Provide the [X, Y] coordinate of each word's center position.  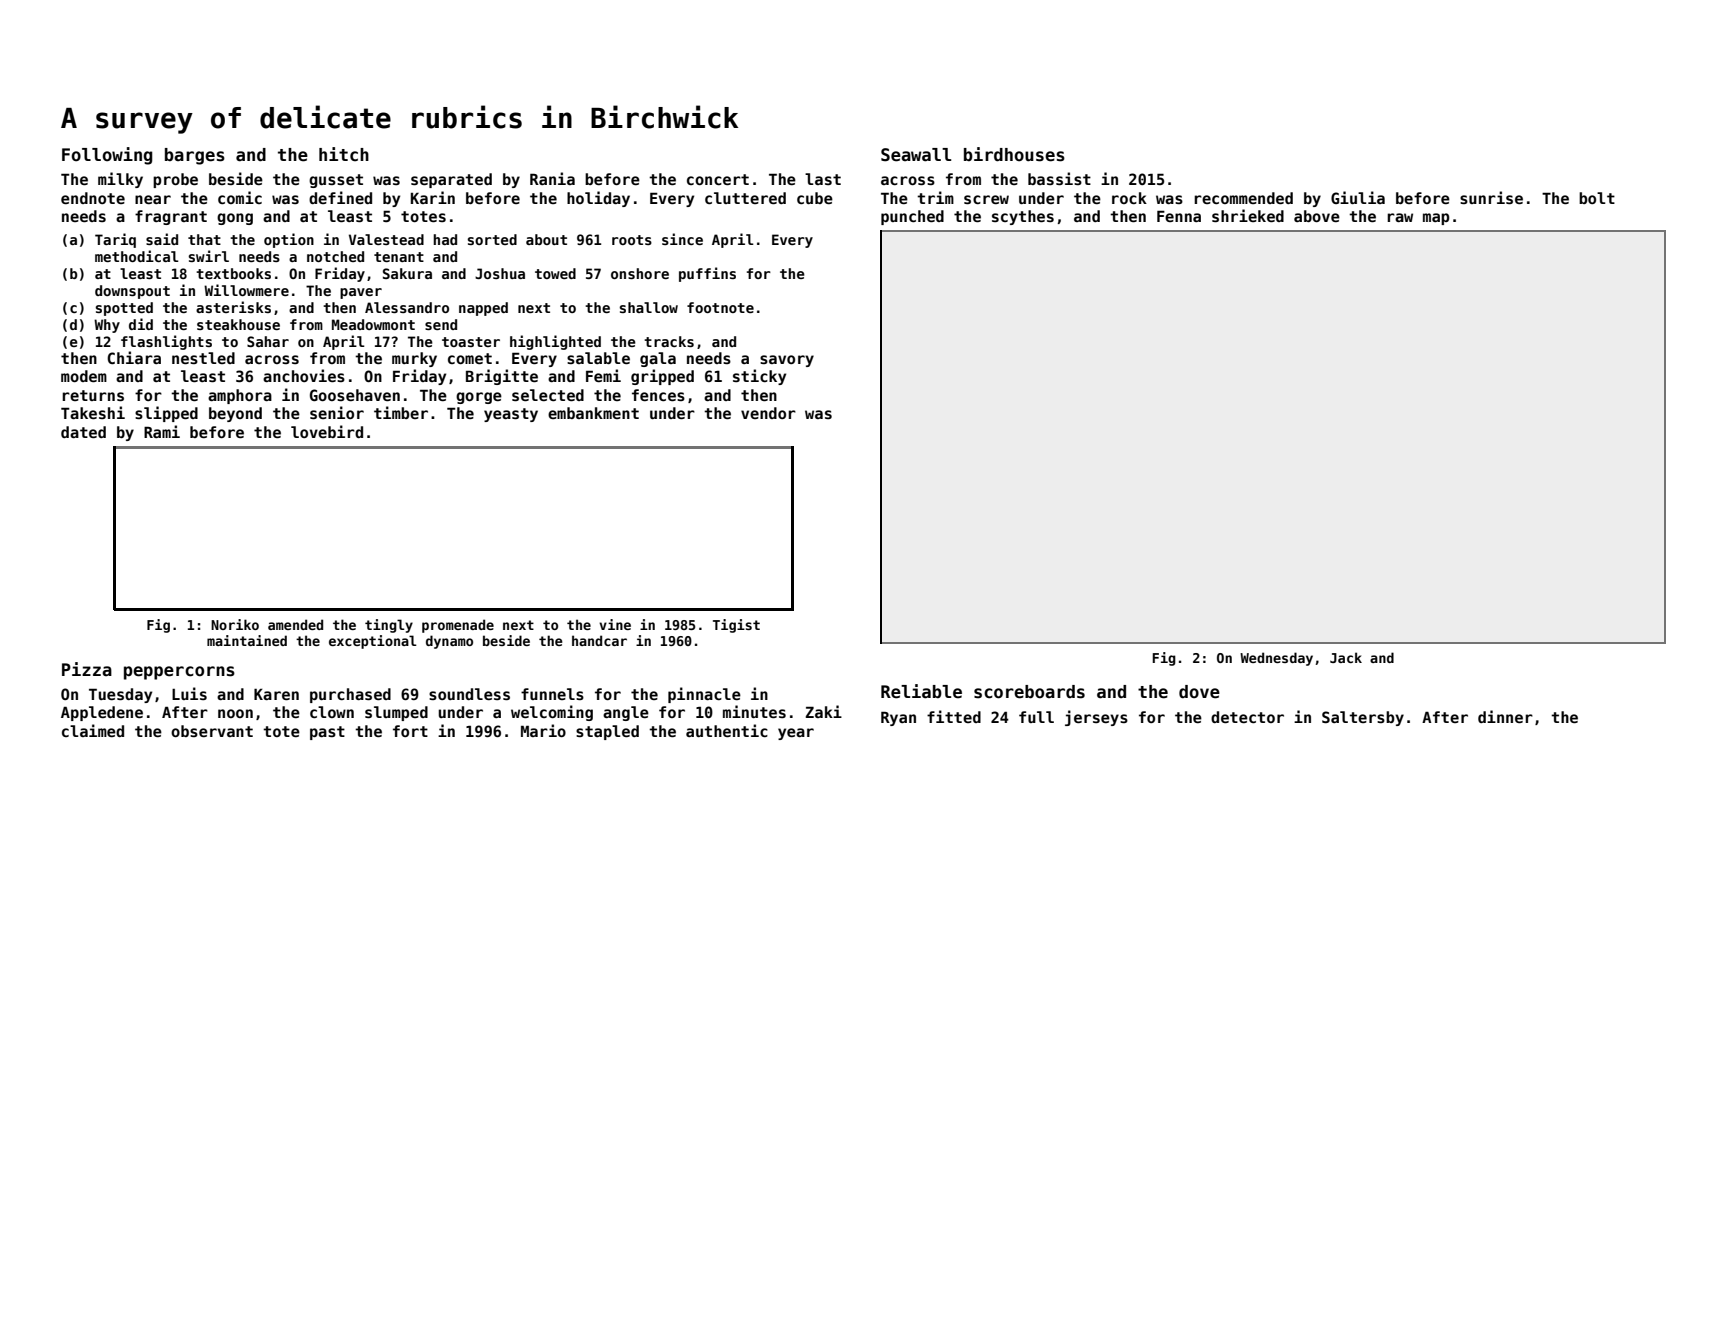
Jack [1346, 657]
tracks [669, 341]
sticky [759, 377]
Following [107, 156]
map [1436, 219]
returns [93, 395]
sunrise [1491, 197]
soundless [469, 694]
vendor [768, 413]
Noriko [235, 624]
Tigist [736, 626]
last [823, 179]
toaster [471, 342]
